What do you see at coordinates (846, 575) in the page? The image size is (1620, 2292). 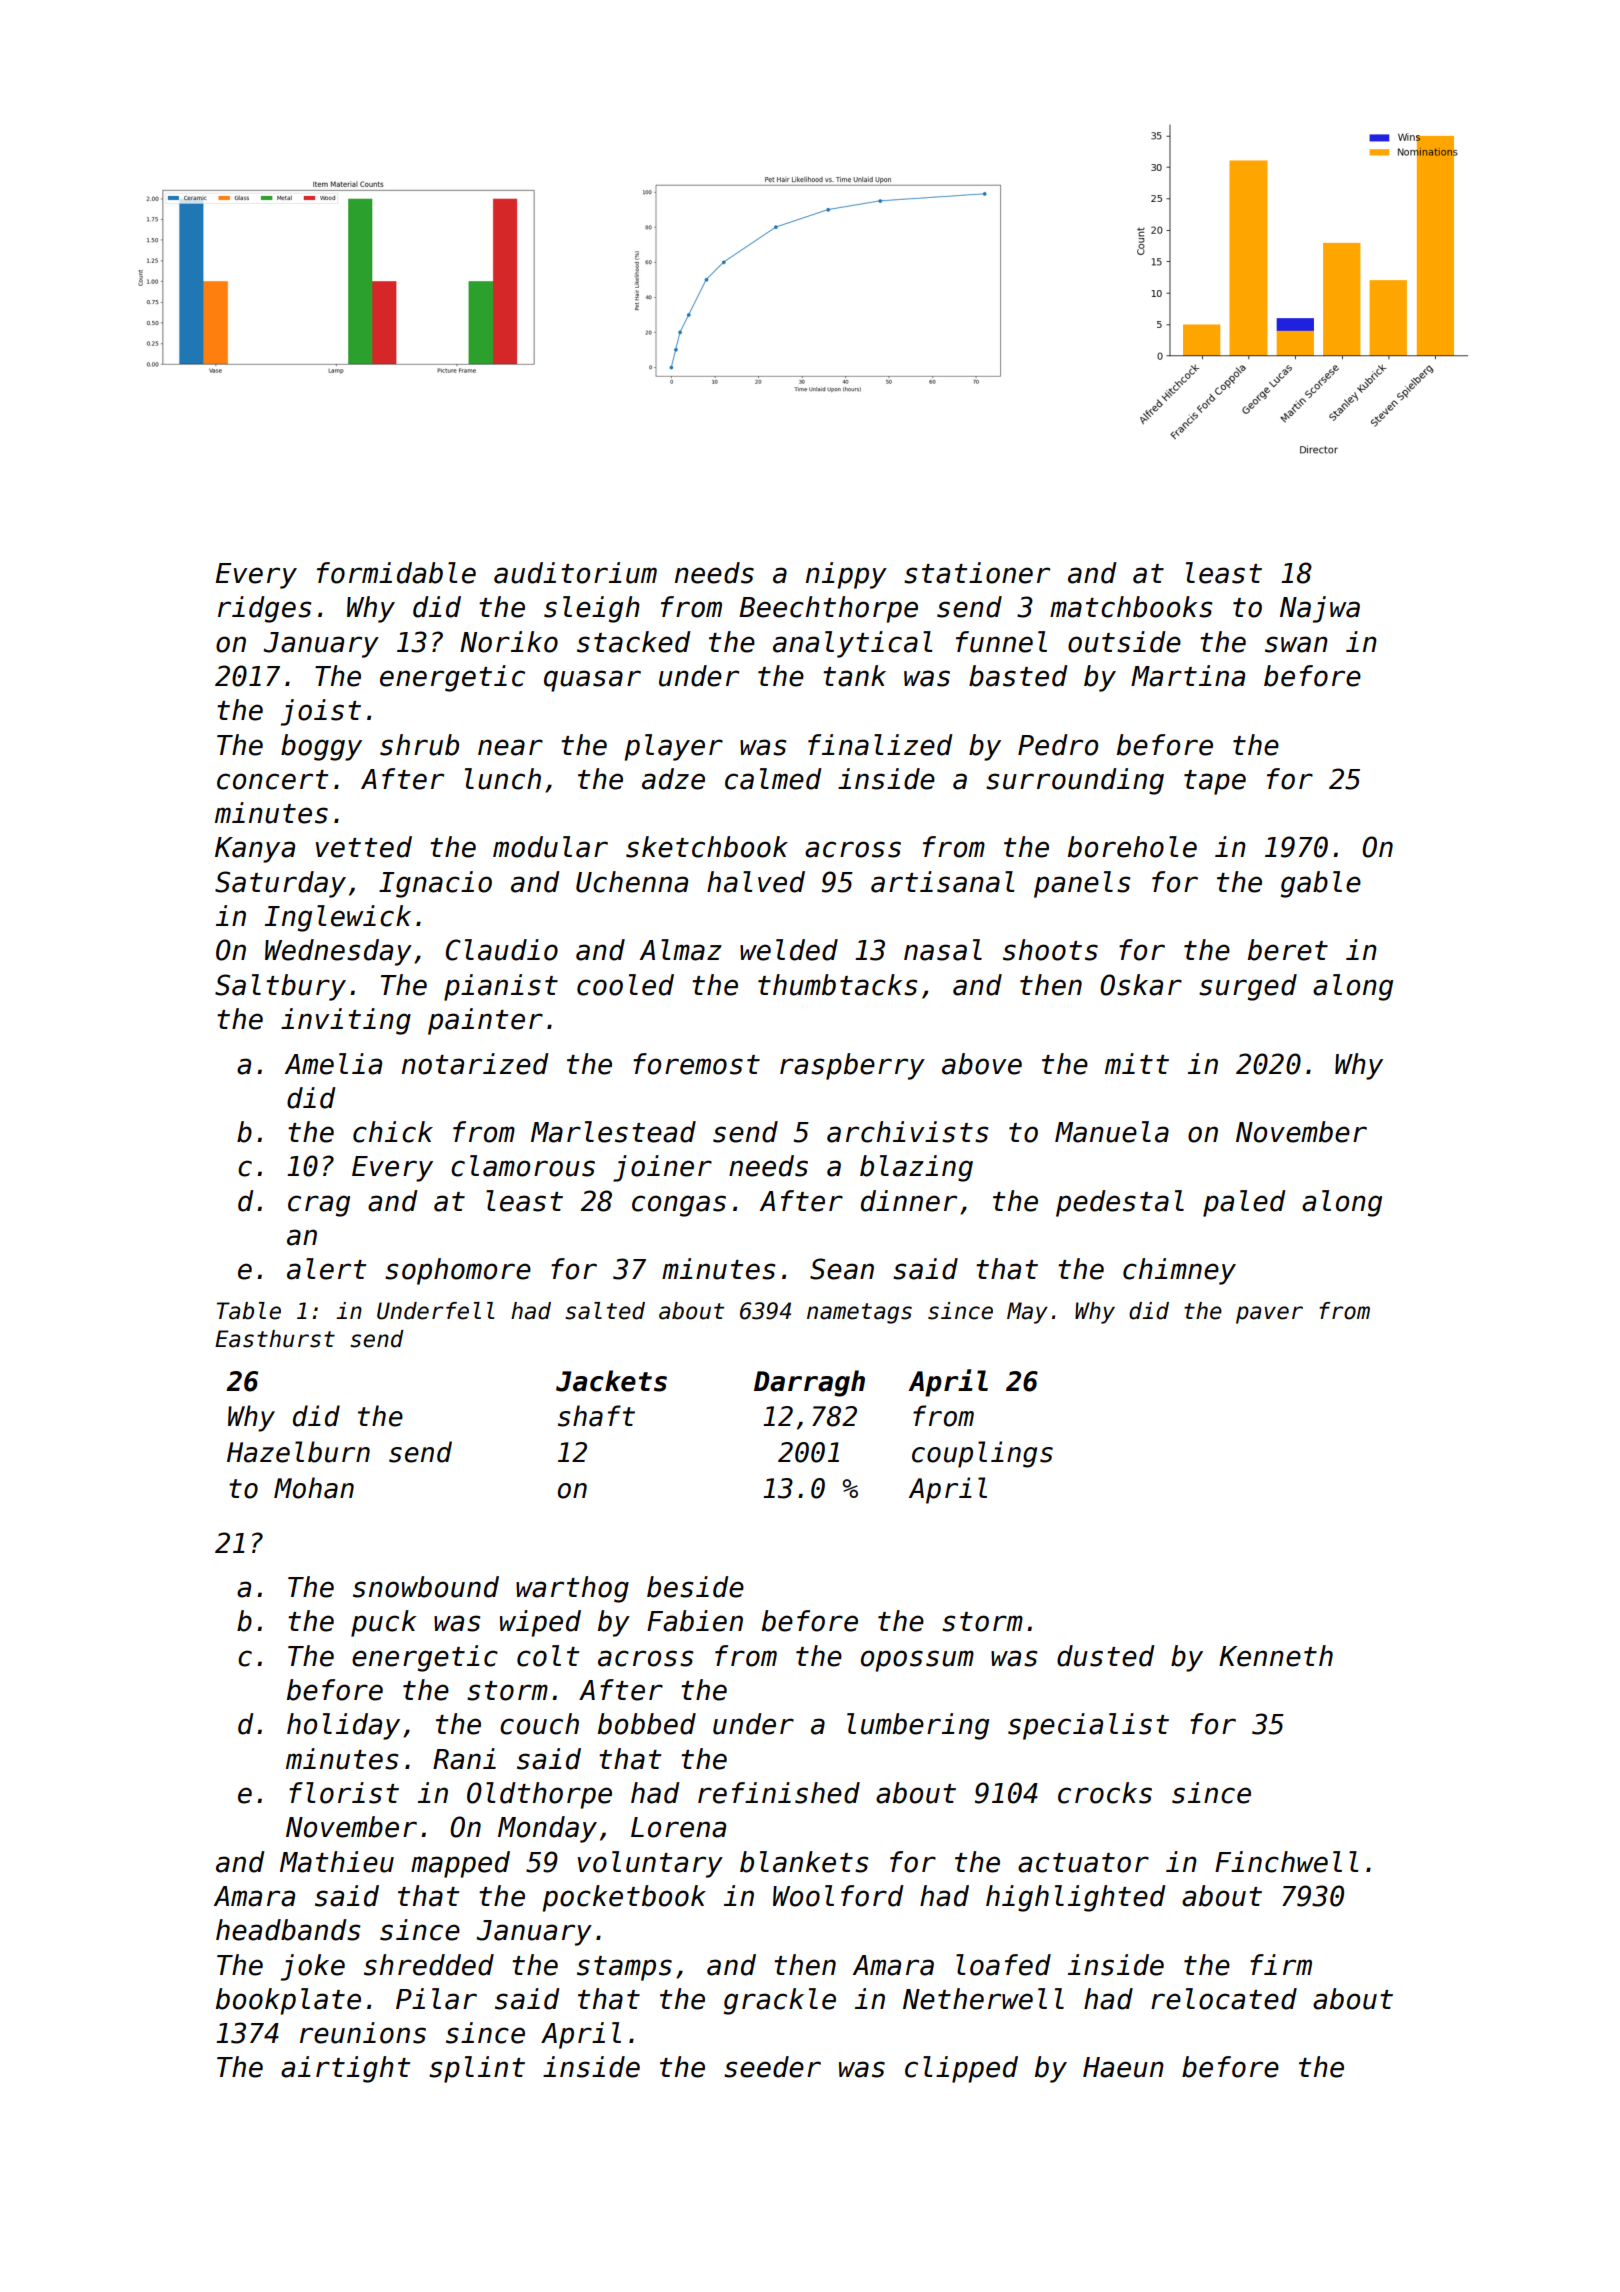 I see `nippy` at bounding box center [846, 575].
